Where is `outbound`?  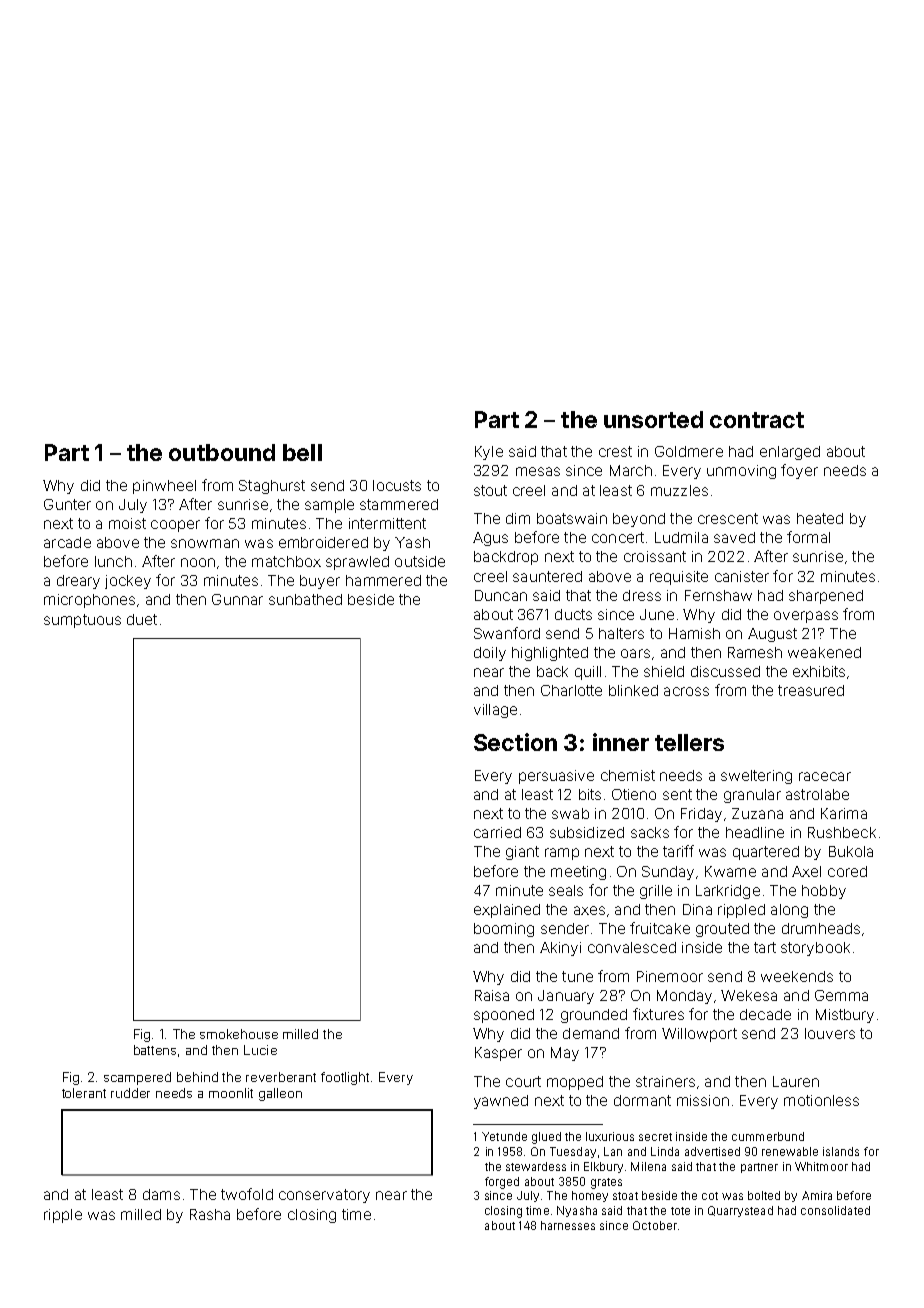
outbound is located at coordinates (222, 452).
